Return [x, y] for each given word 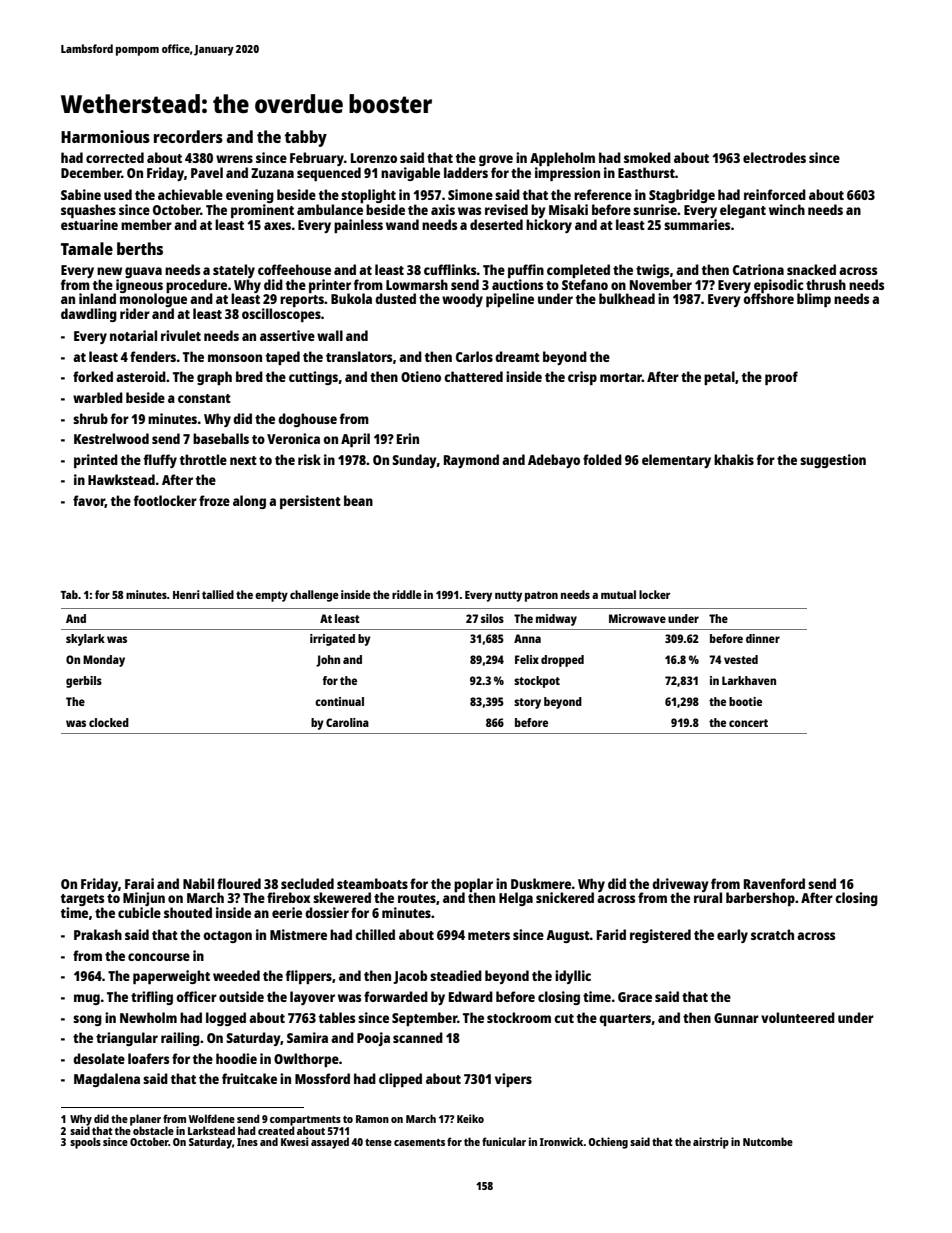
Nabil [198, 883]
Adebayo [554, 461]
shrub [90, 418]
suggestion [833, 461]
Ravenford [774, 883]
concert [748, 723]
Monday [104, 661]
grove [496, 160]
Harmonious [105, 136]
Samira [307, 1037]
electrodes [774, 157]
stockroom [519, 1017]
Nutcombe [768, 1141]
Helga [516, 899]
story [527, 703]
